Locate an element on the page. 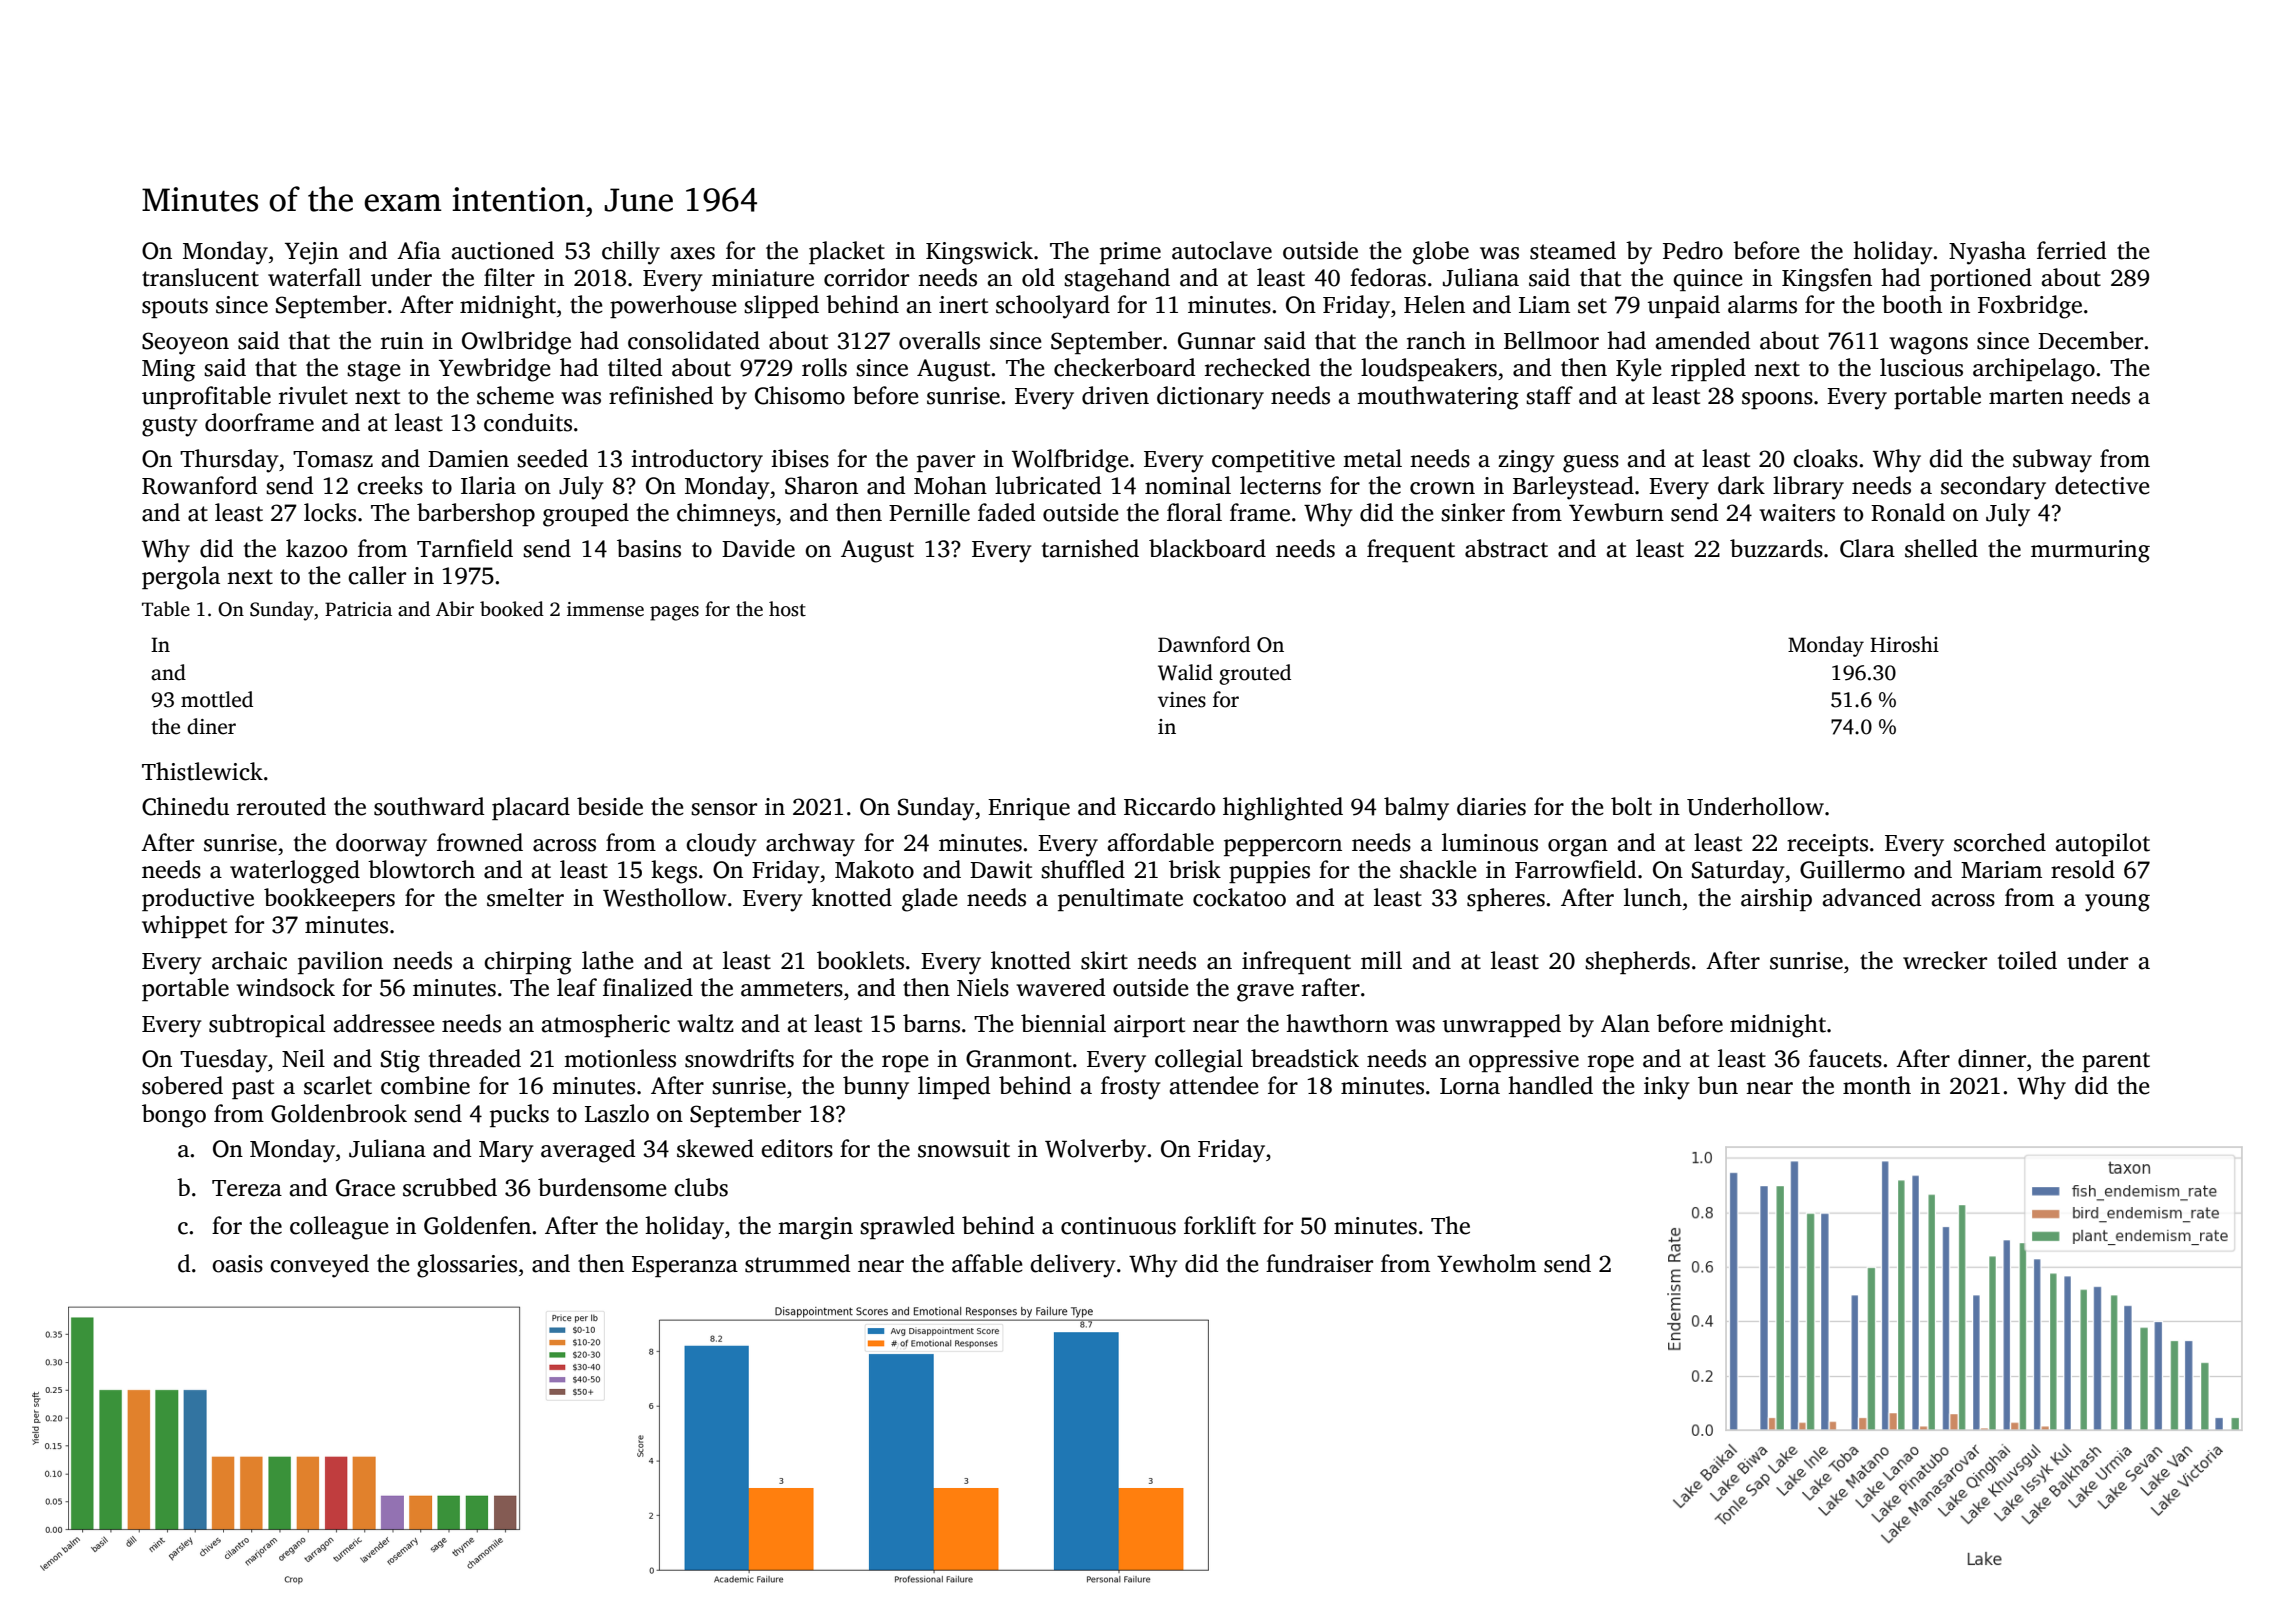 The image size is (2292, 1620). waterlogged is located at coordinates (295, 872).
